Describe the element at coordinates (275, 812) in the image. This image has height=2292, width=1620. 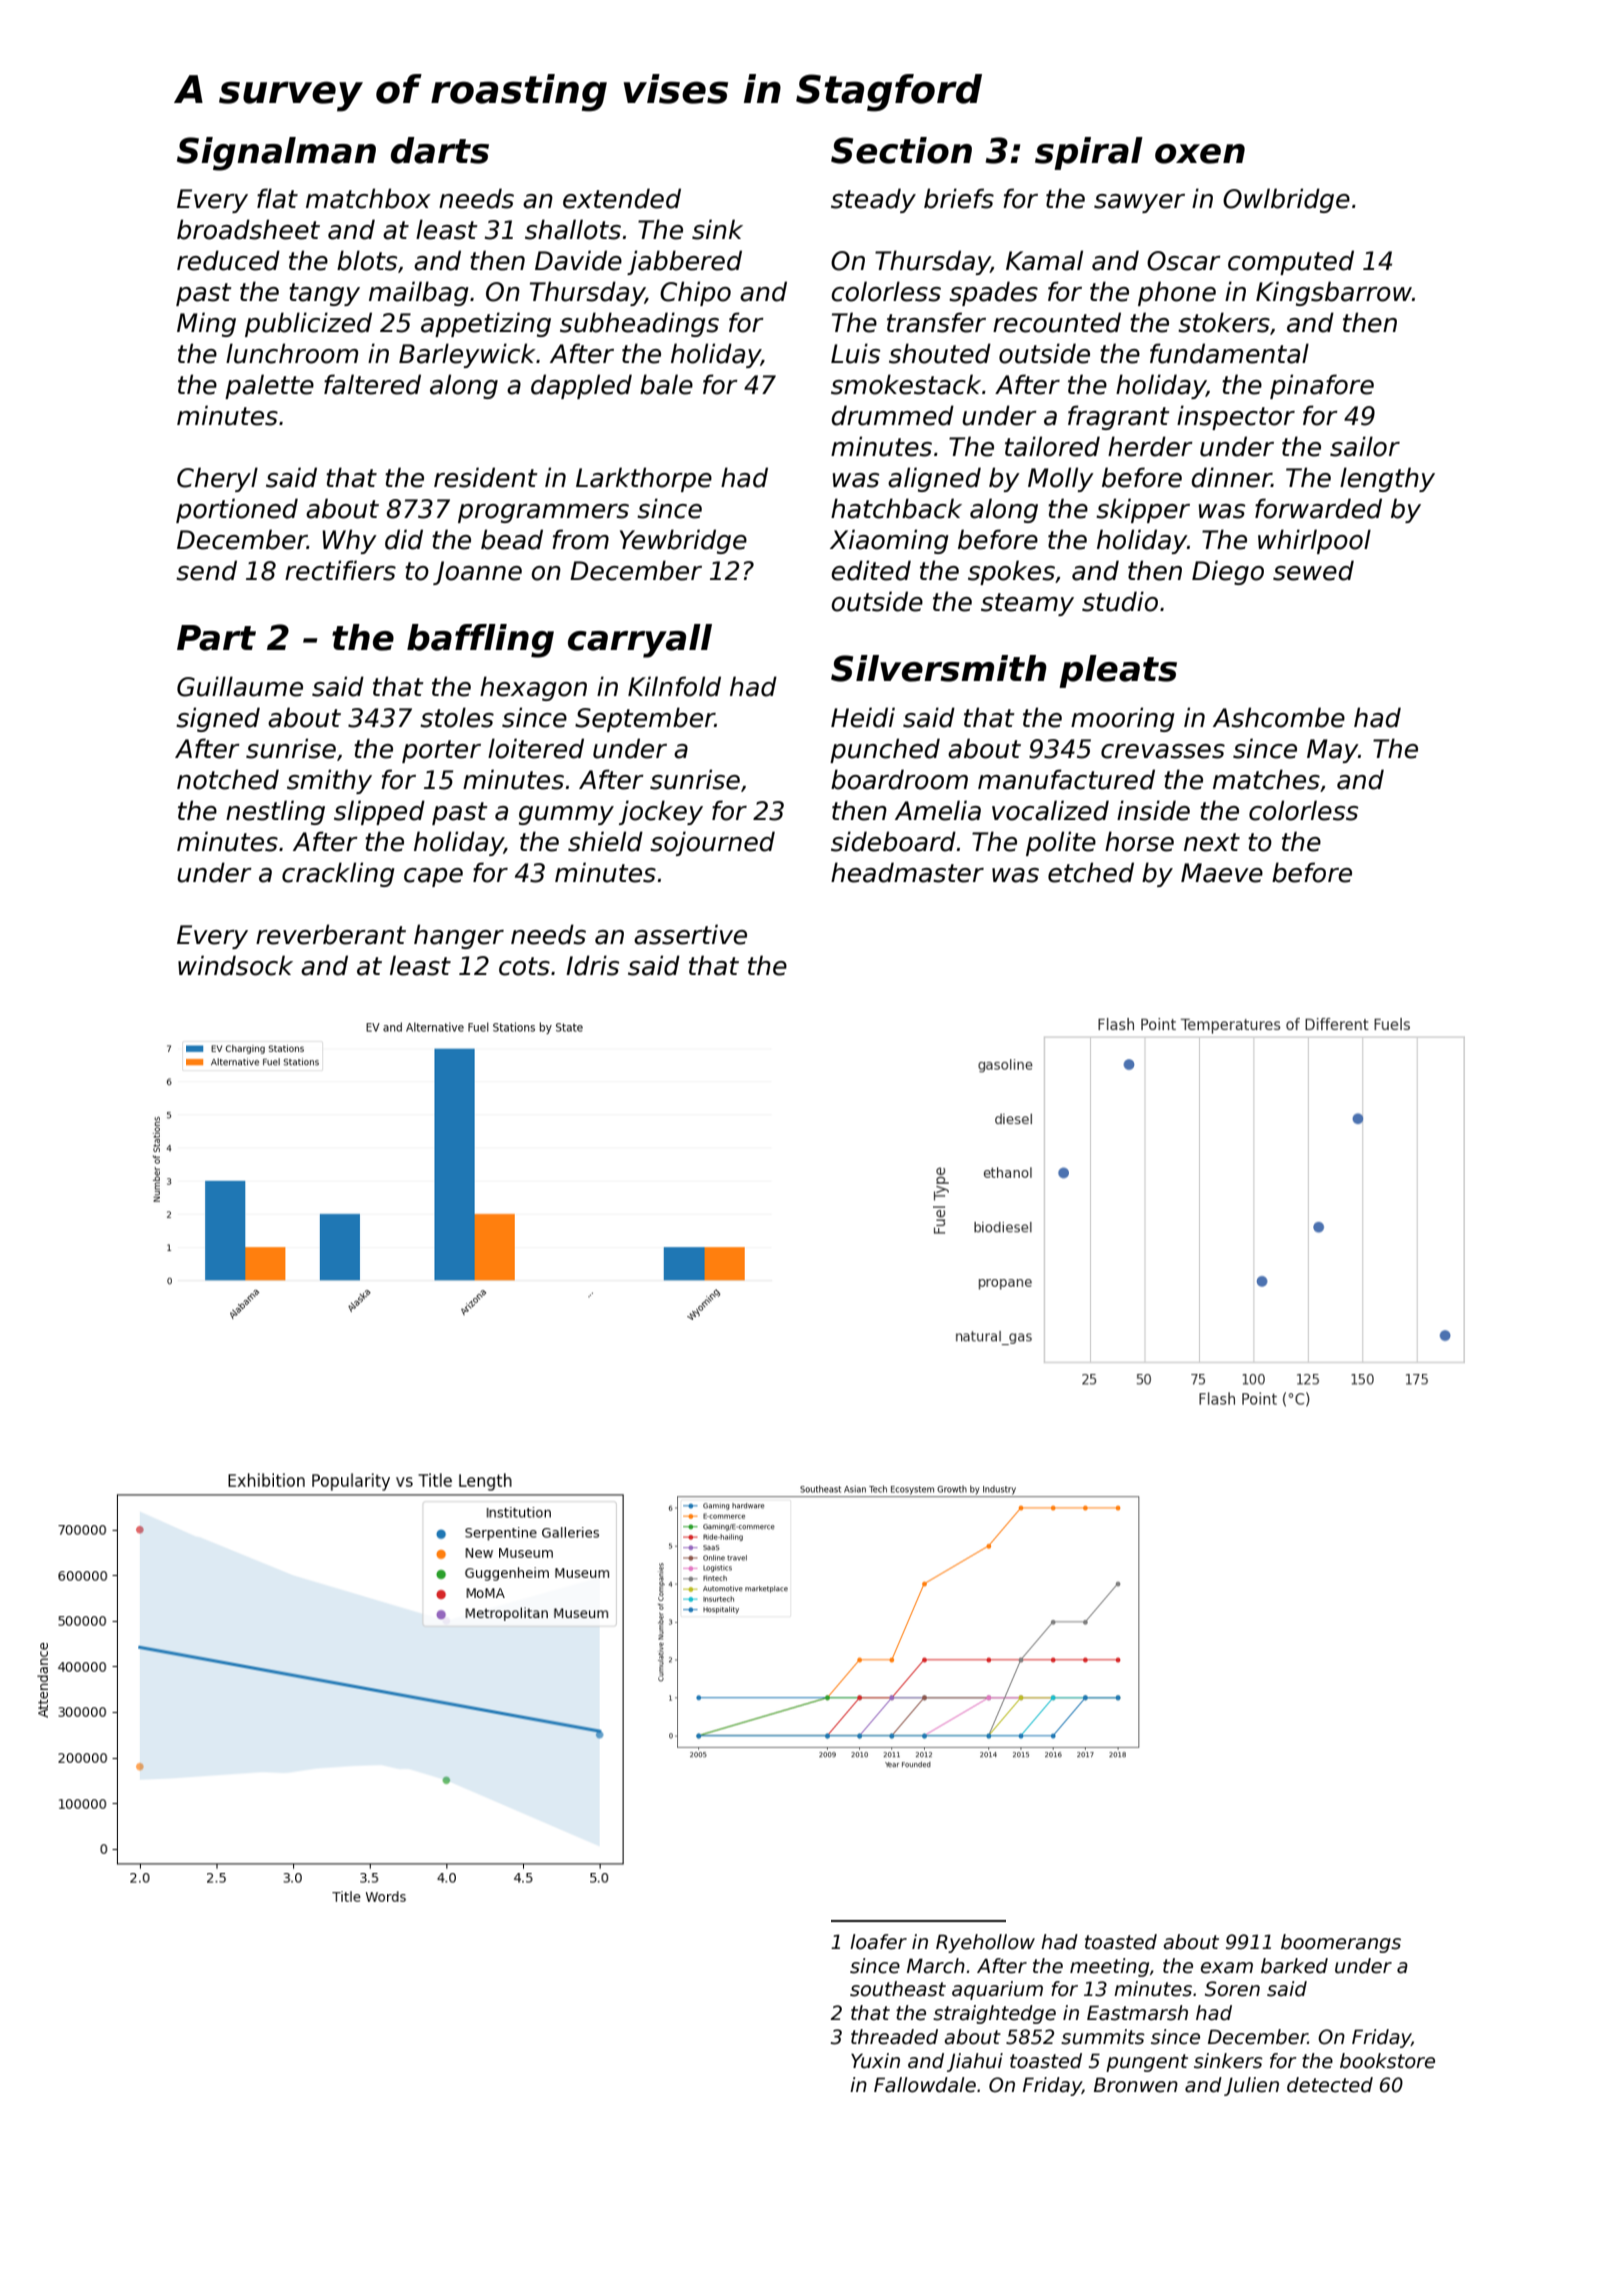
I see `nestling` at that location.
